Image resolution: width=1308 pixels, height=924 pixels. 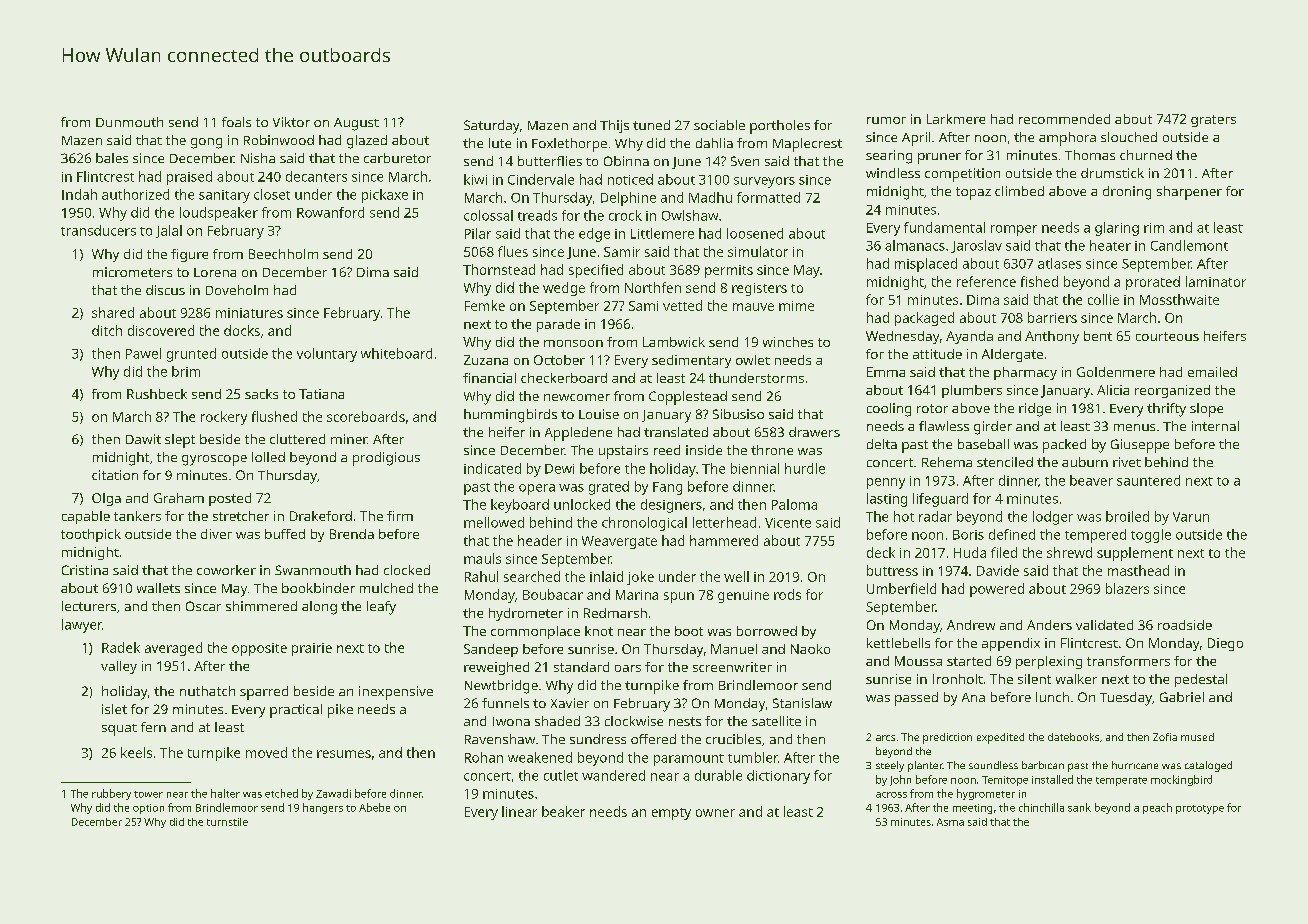 What do you see at coordinates (249, 313) in the screenshot?
I see `miniatures` at bounding box center [249, 313].
